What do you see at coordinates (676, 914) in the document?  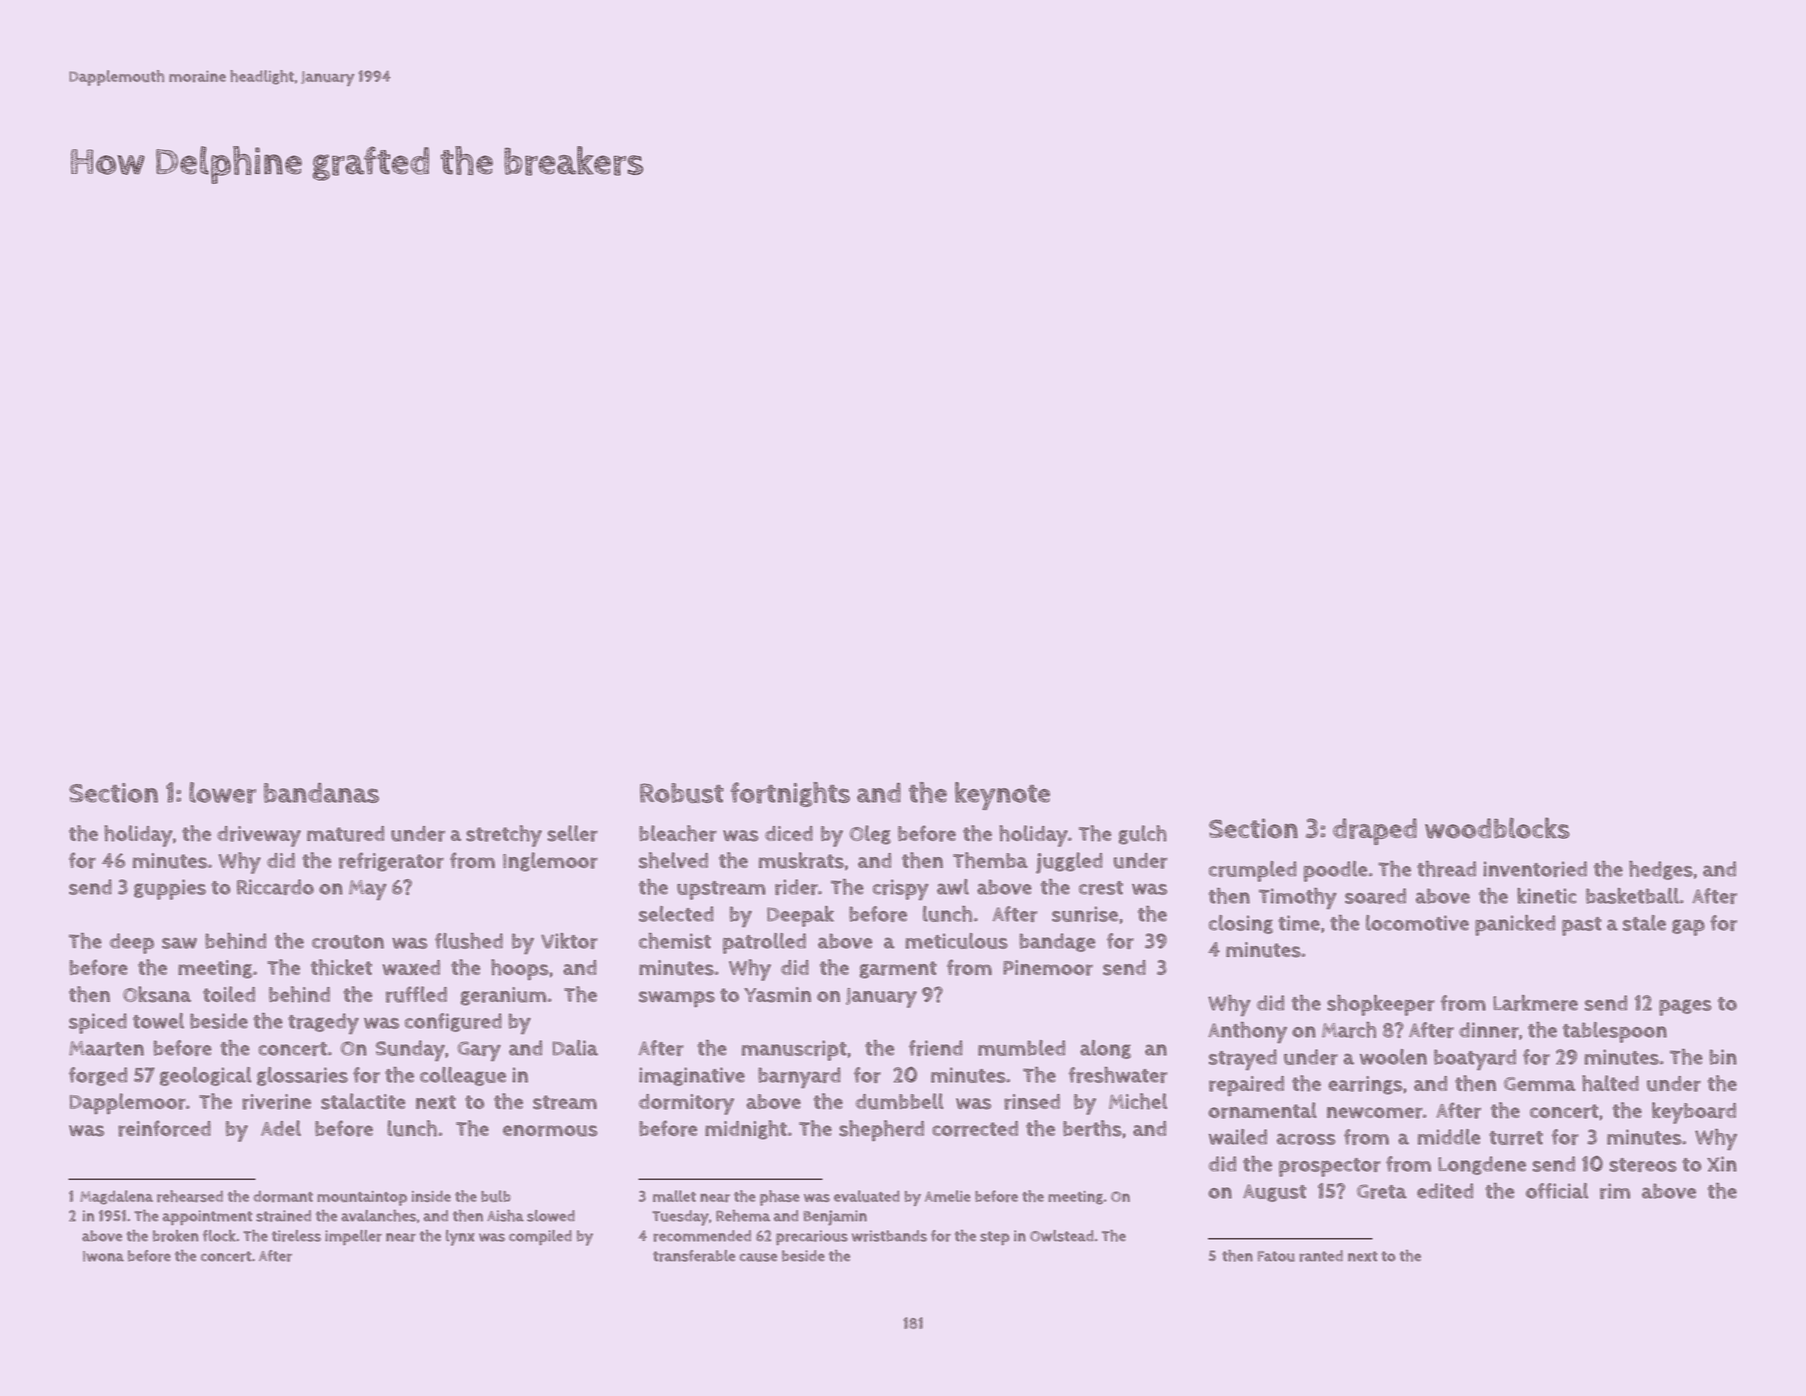 I see `selected` at bounding box center [676, 914].
